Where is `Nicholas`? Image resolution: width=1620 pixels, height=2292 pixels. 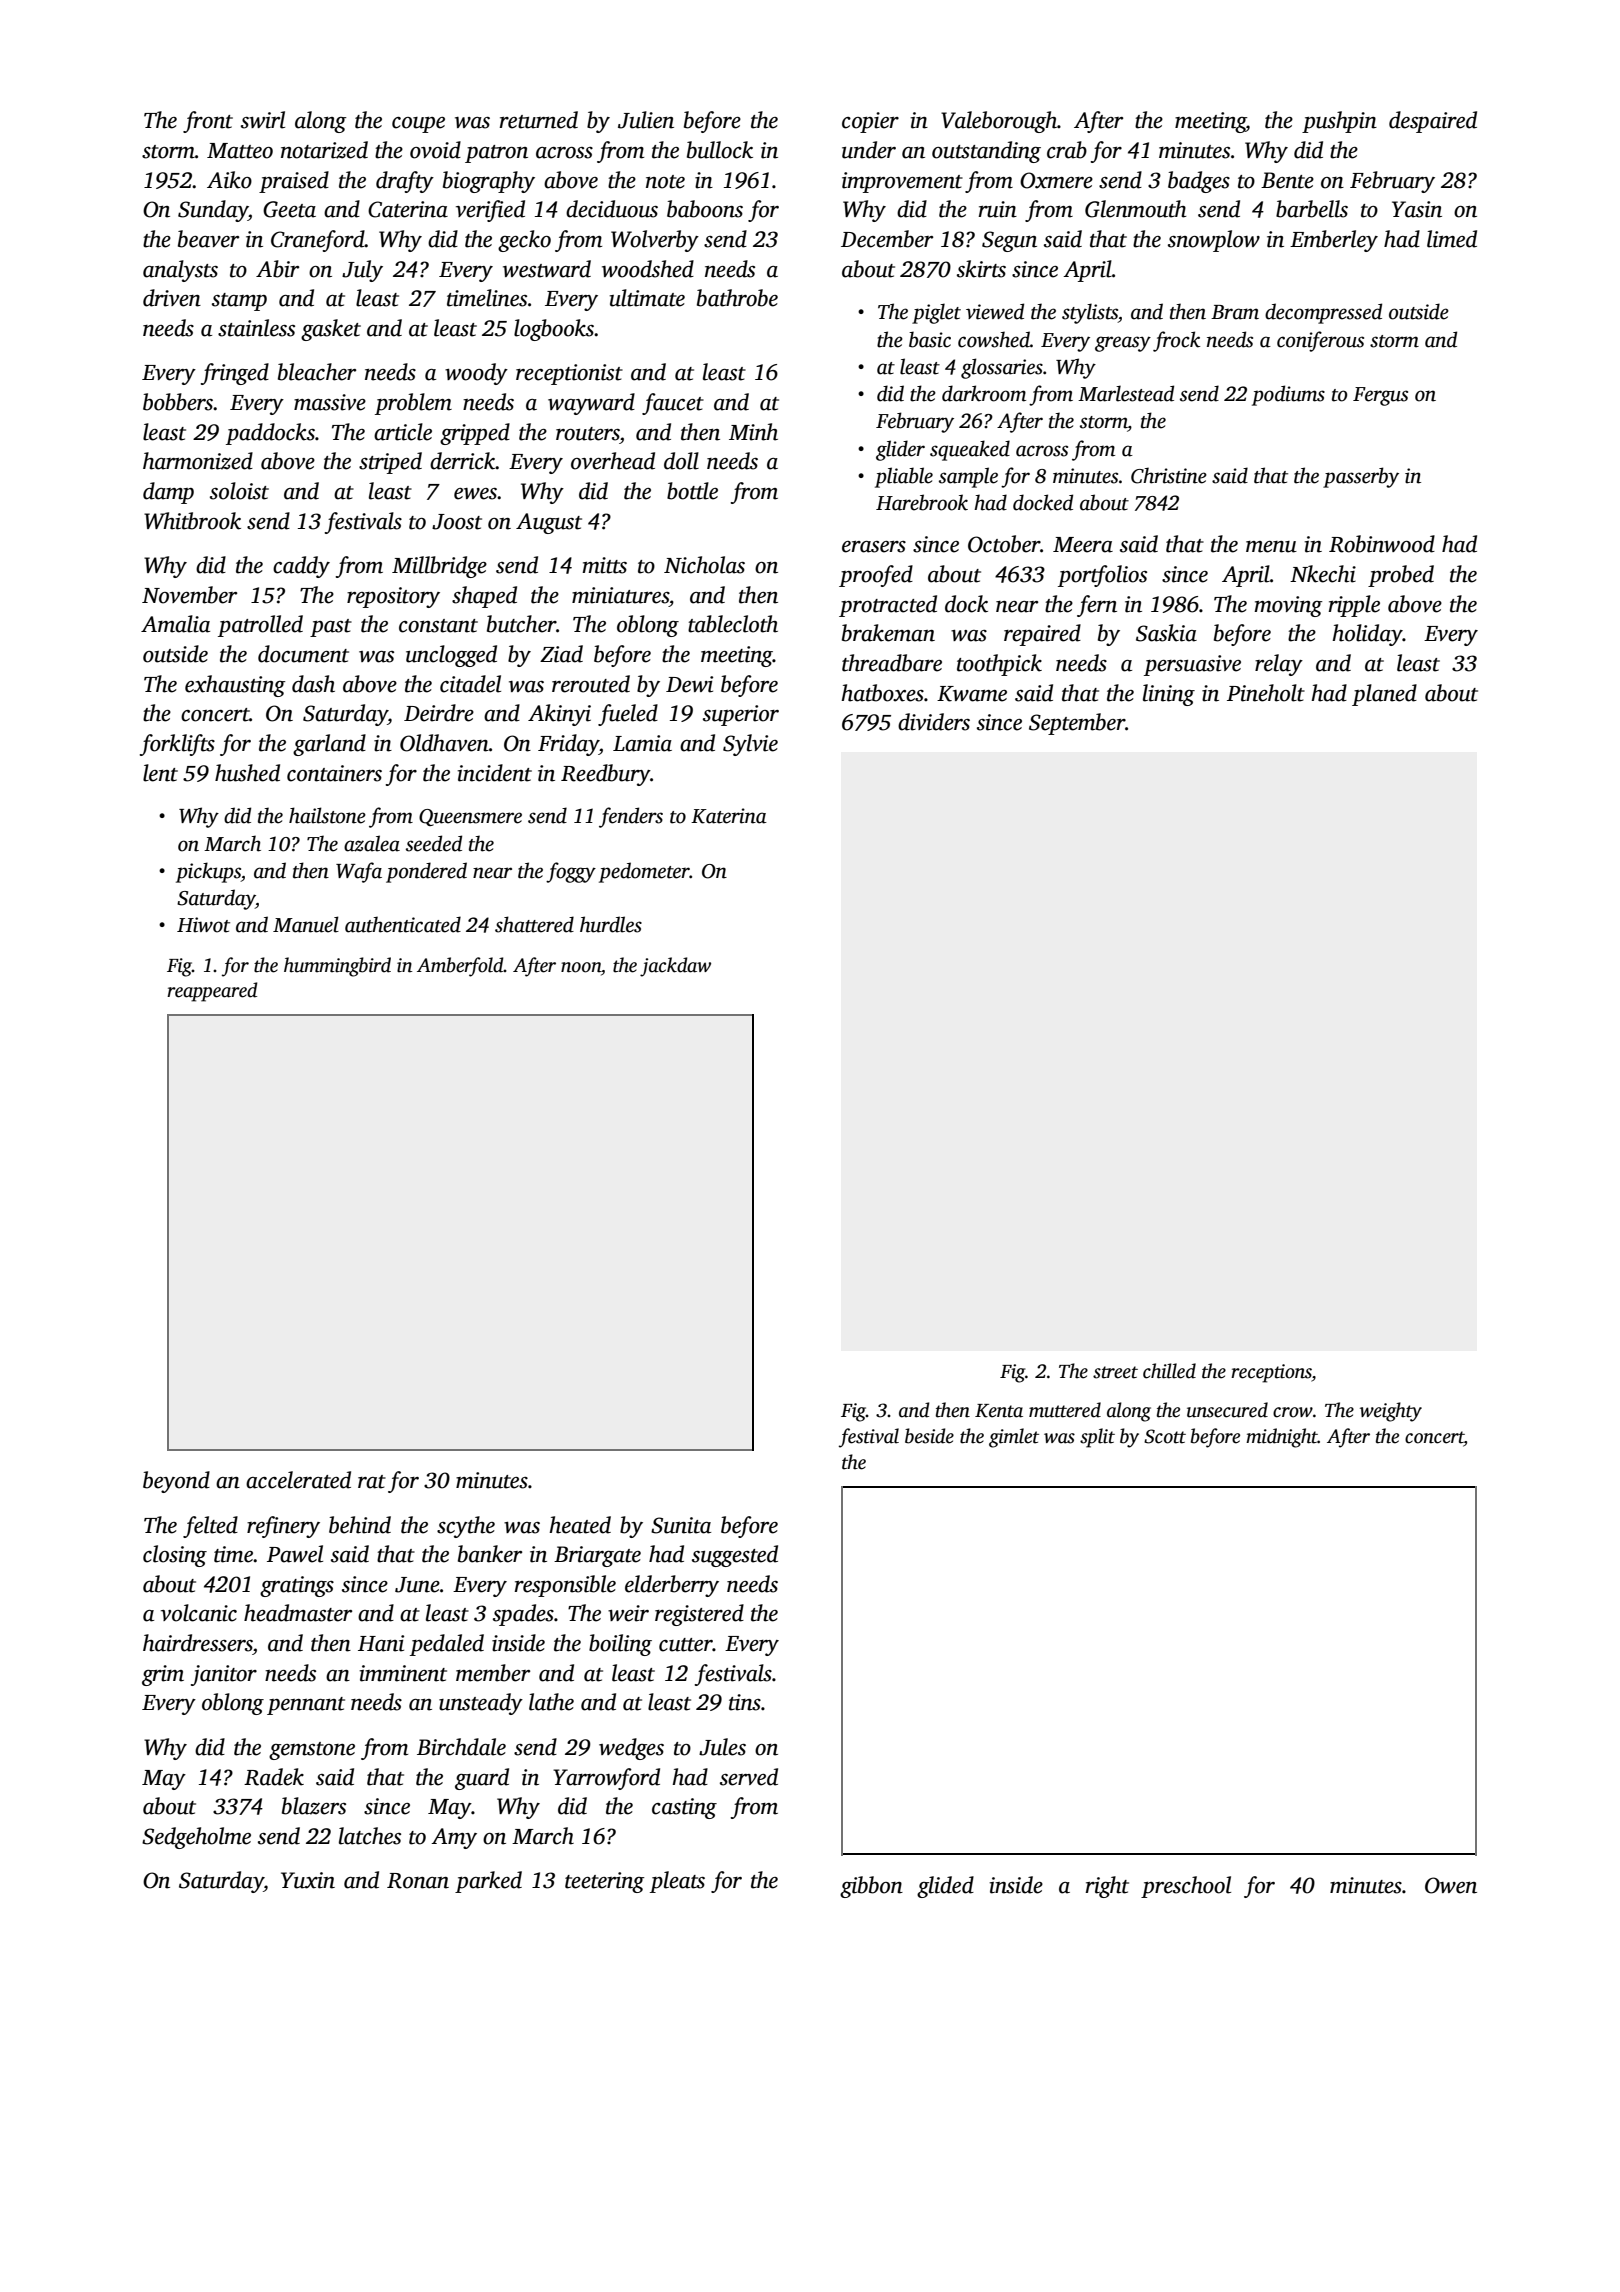
Nicholas is located at coordinates (704, 565).
